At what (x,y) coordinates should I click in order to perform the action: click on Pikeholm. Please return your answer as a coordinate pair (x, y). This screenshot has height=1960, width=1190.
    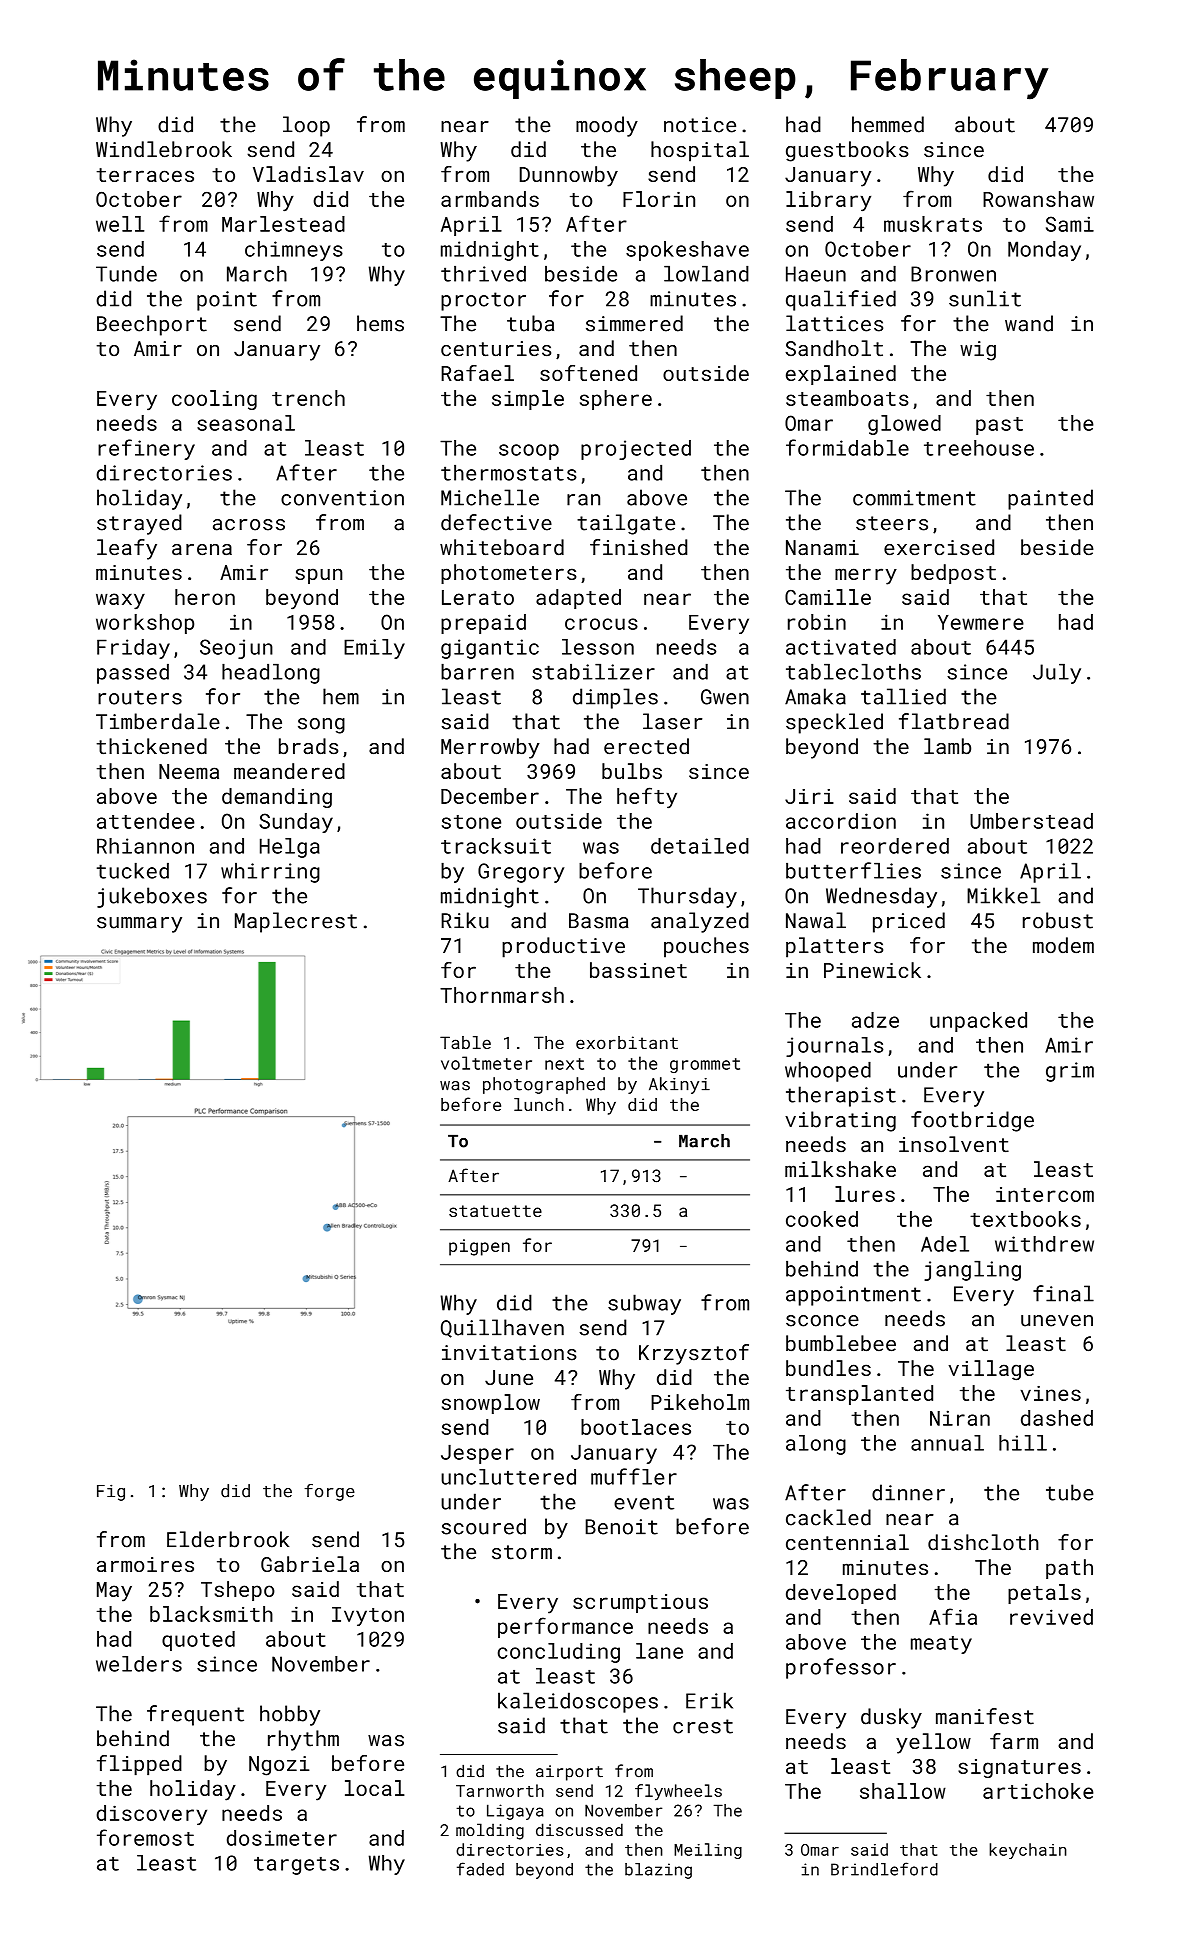
    Looking at the image, I should click on (700, 1402).
